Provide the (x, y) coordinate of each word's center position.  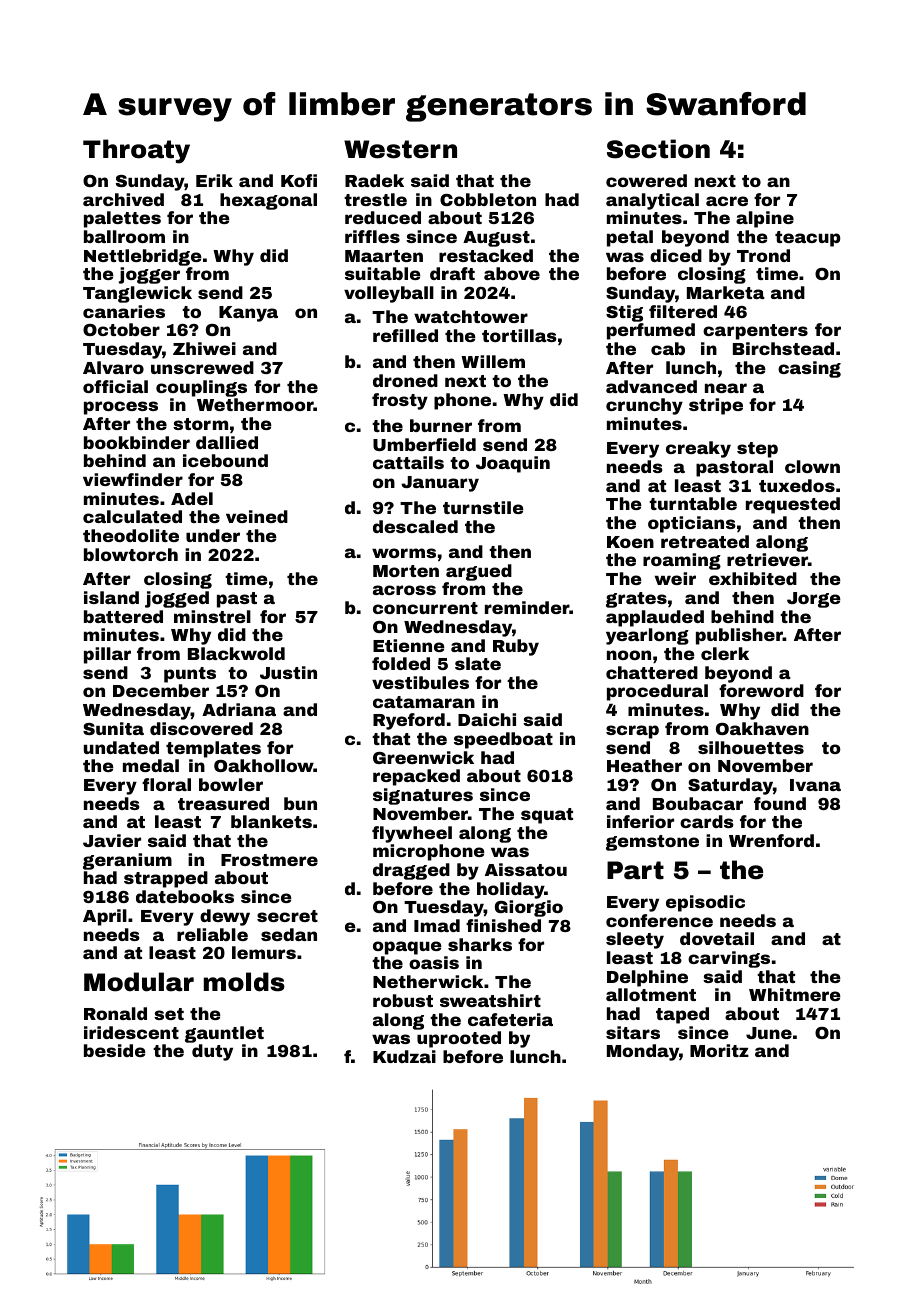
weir (675, 578)
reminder (527, 607)
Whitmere (795, 994)
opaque (407, 948)
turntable (693, 503)
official (115, 386)
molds (244, 982)
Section (658, 149)
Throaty (136, 151)
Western (400, 149)
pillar (107, 655)
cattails (408, 462)
